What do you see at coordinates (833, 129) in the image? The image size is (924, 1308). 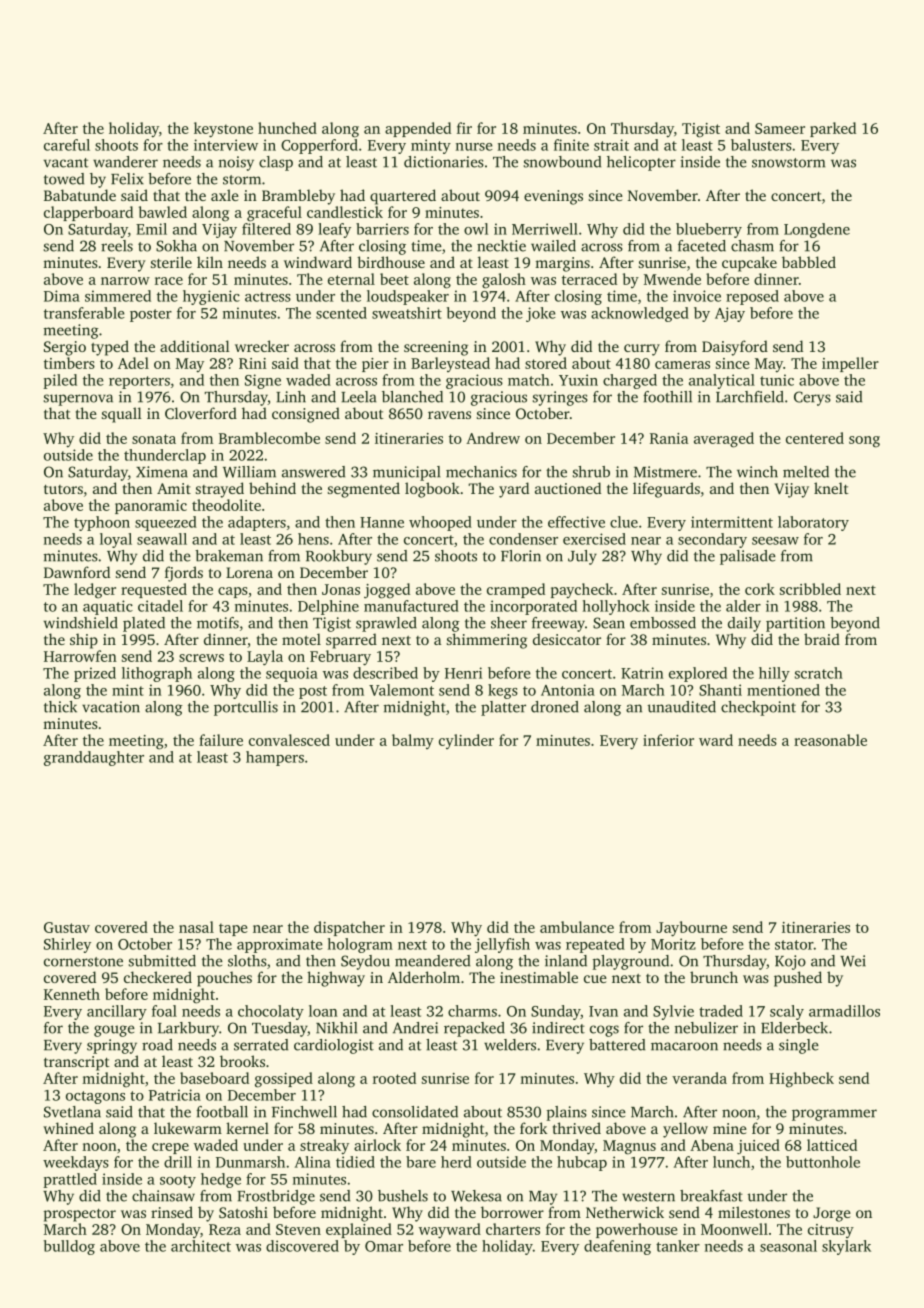 I see `parked` at bounding box center [833, 129].
